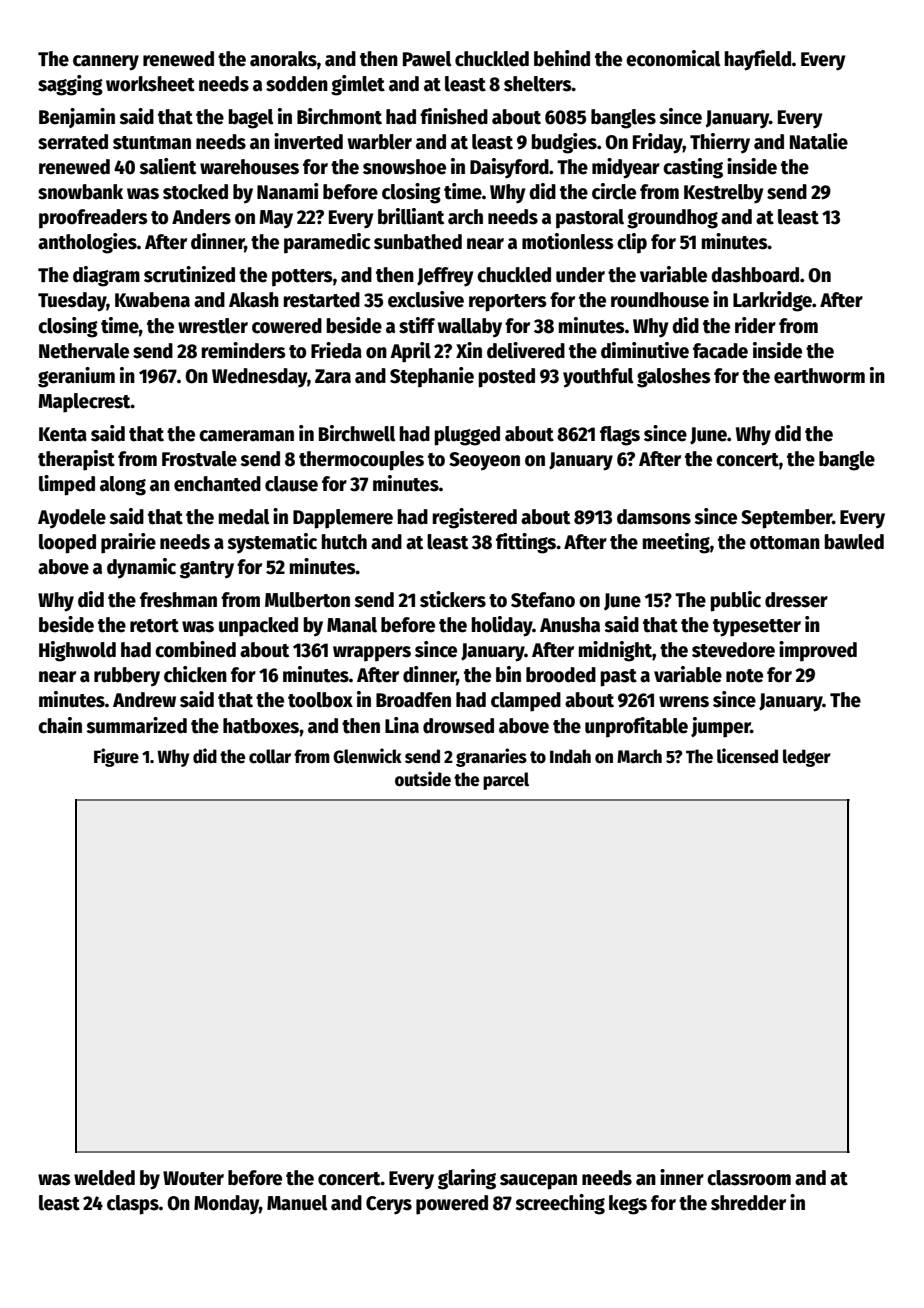 The height and width of the screenshot is (1308, 924). I want to click on Pawel, so click(427, 59).
